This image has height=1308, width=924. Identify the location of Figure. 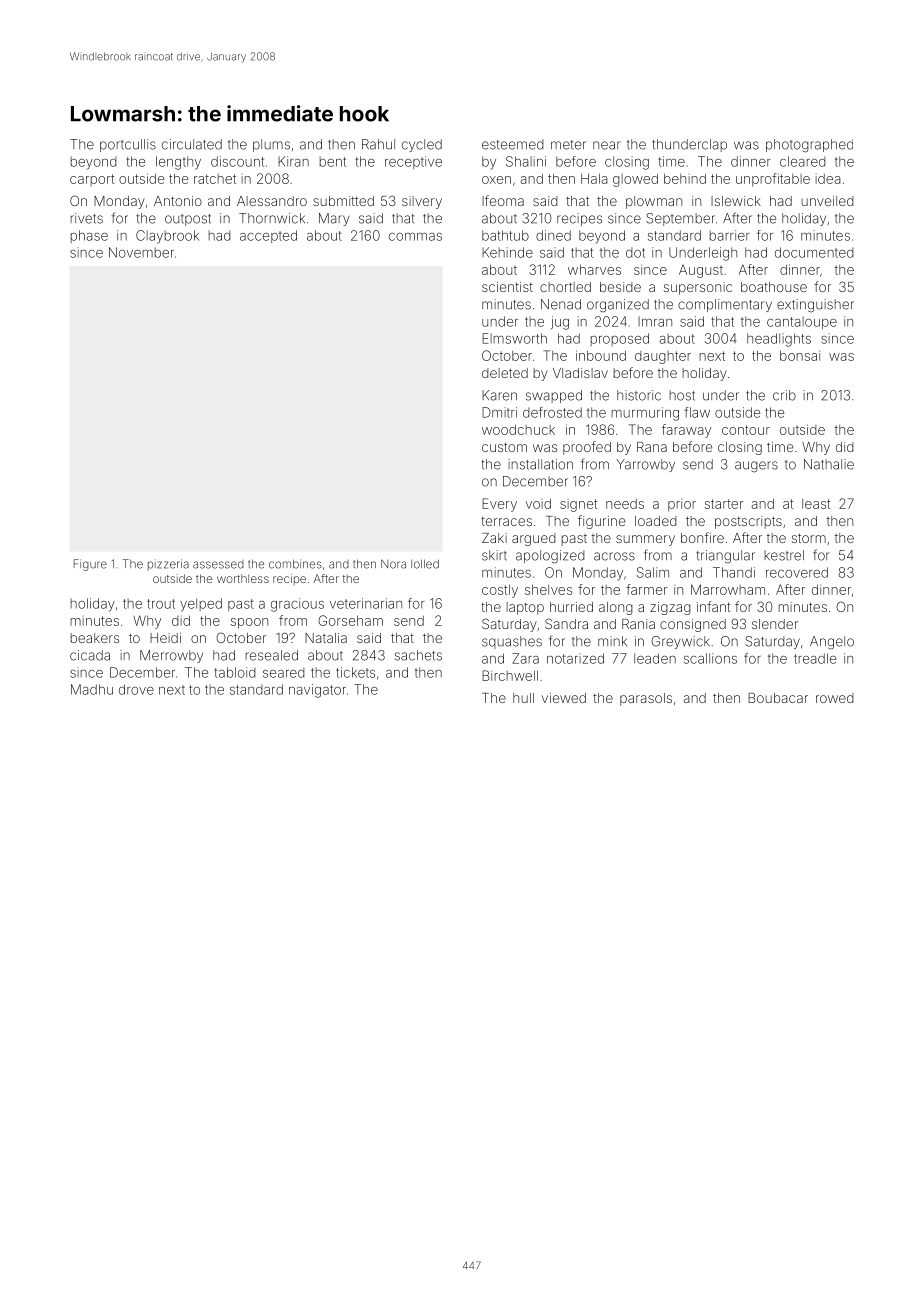
(90, 565).
